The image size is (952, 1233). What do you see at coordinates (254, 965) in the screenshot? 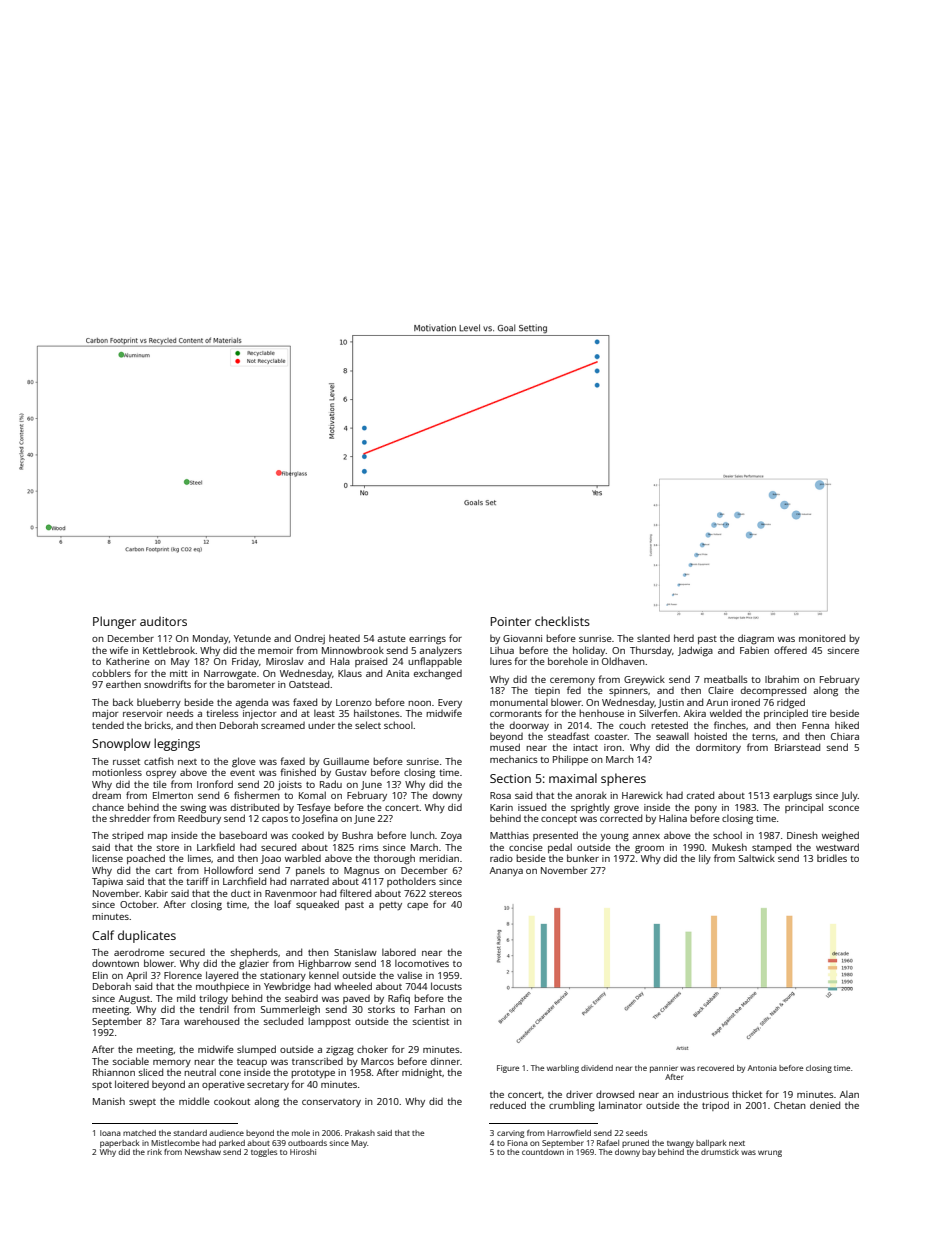
I see `glazier` at bounding box center [254, 965].
